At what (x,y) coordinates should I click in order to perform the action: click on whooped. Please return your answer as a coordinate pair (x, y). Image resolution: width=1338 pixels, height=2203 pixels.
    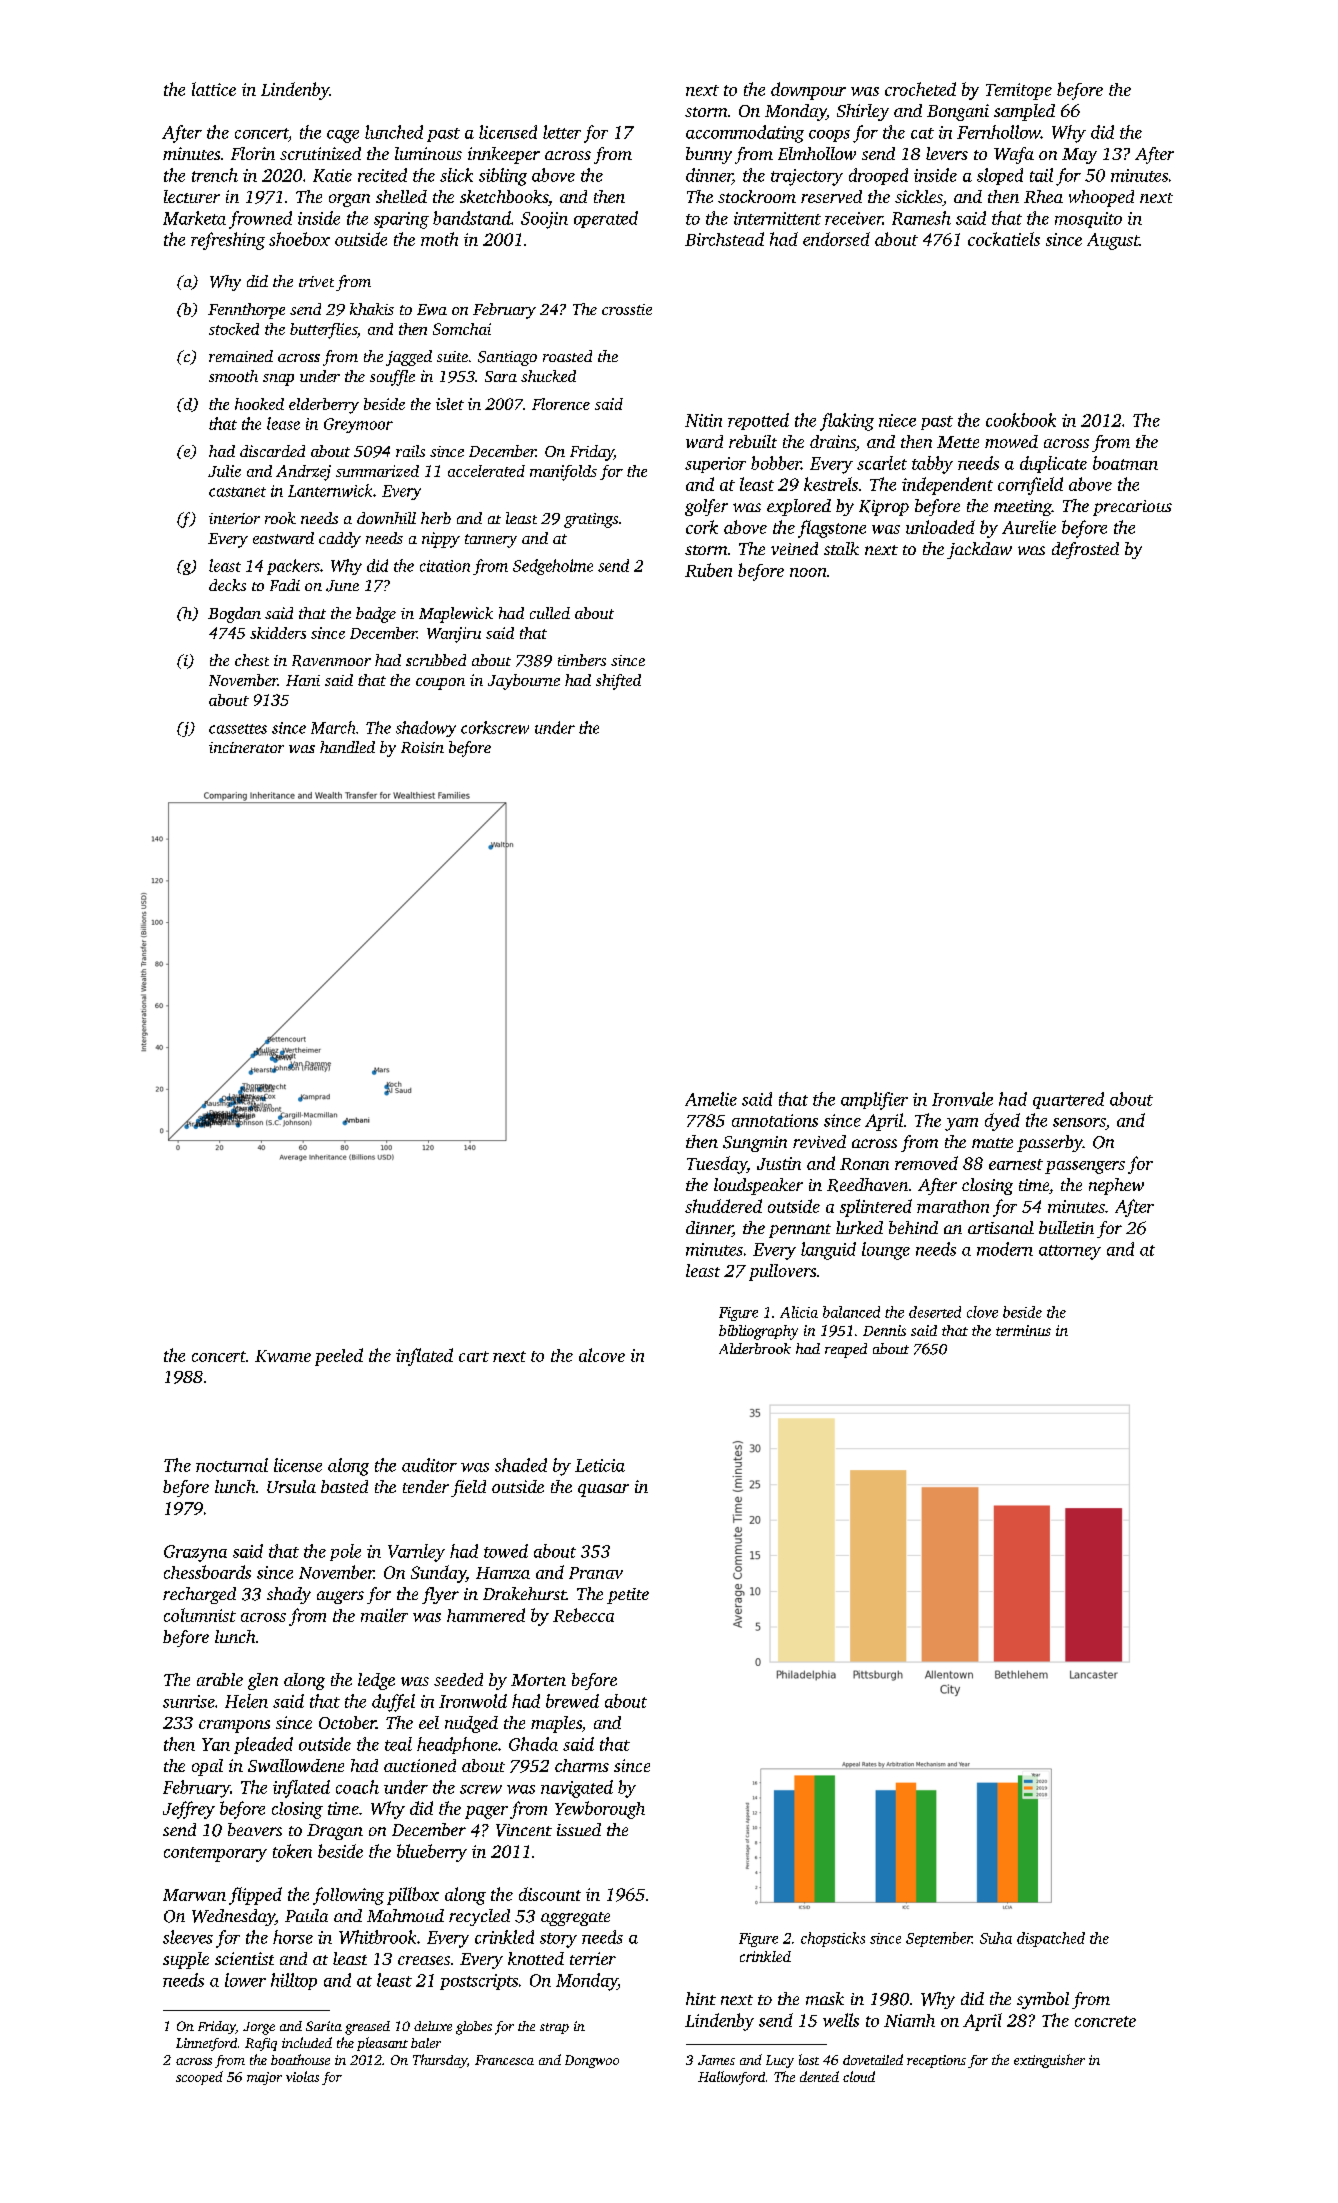
    Looking at the image, I should click on (1101, 198).
